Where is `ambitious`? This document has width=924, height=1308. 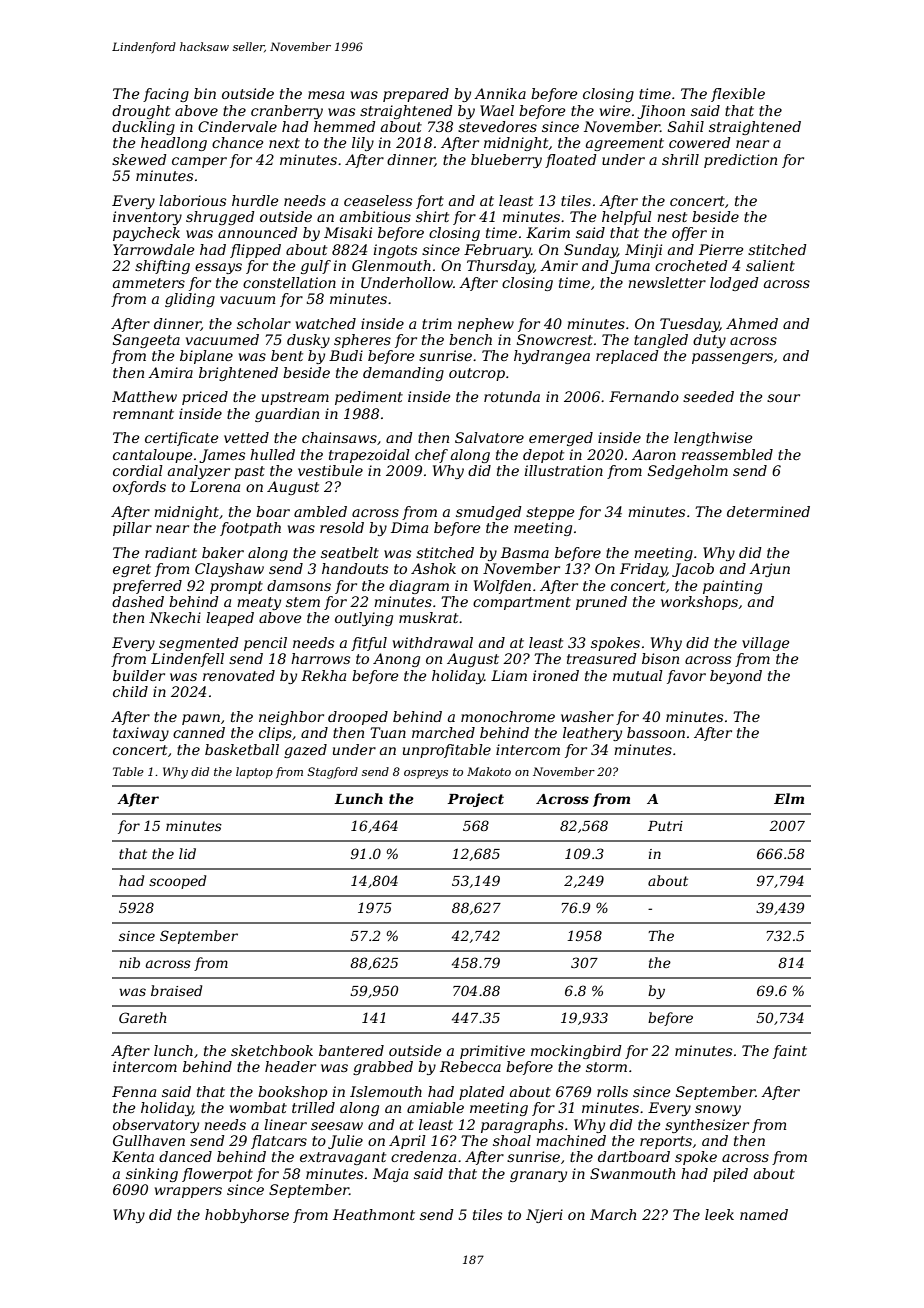
ambitious is located at coordinates (375, 216).
